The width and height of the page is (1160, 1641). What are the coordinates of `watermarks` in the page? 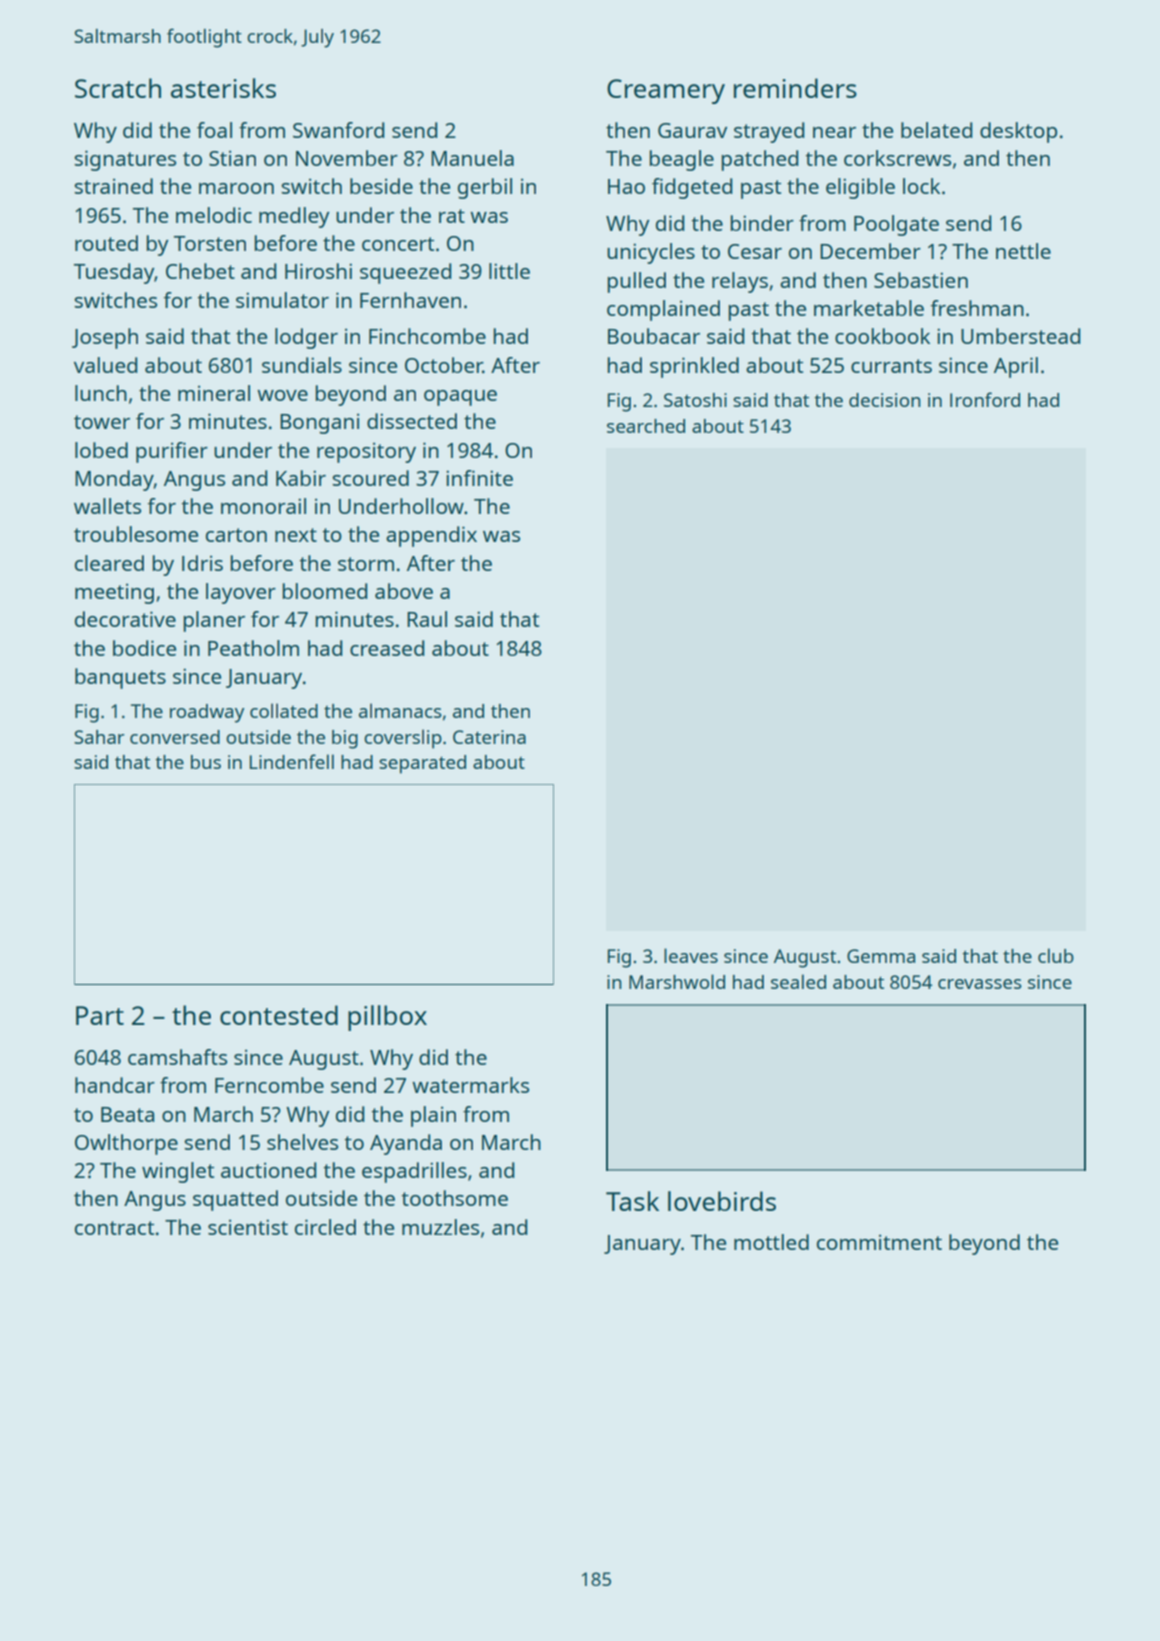 It's located at (470, 1085).
